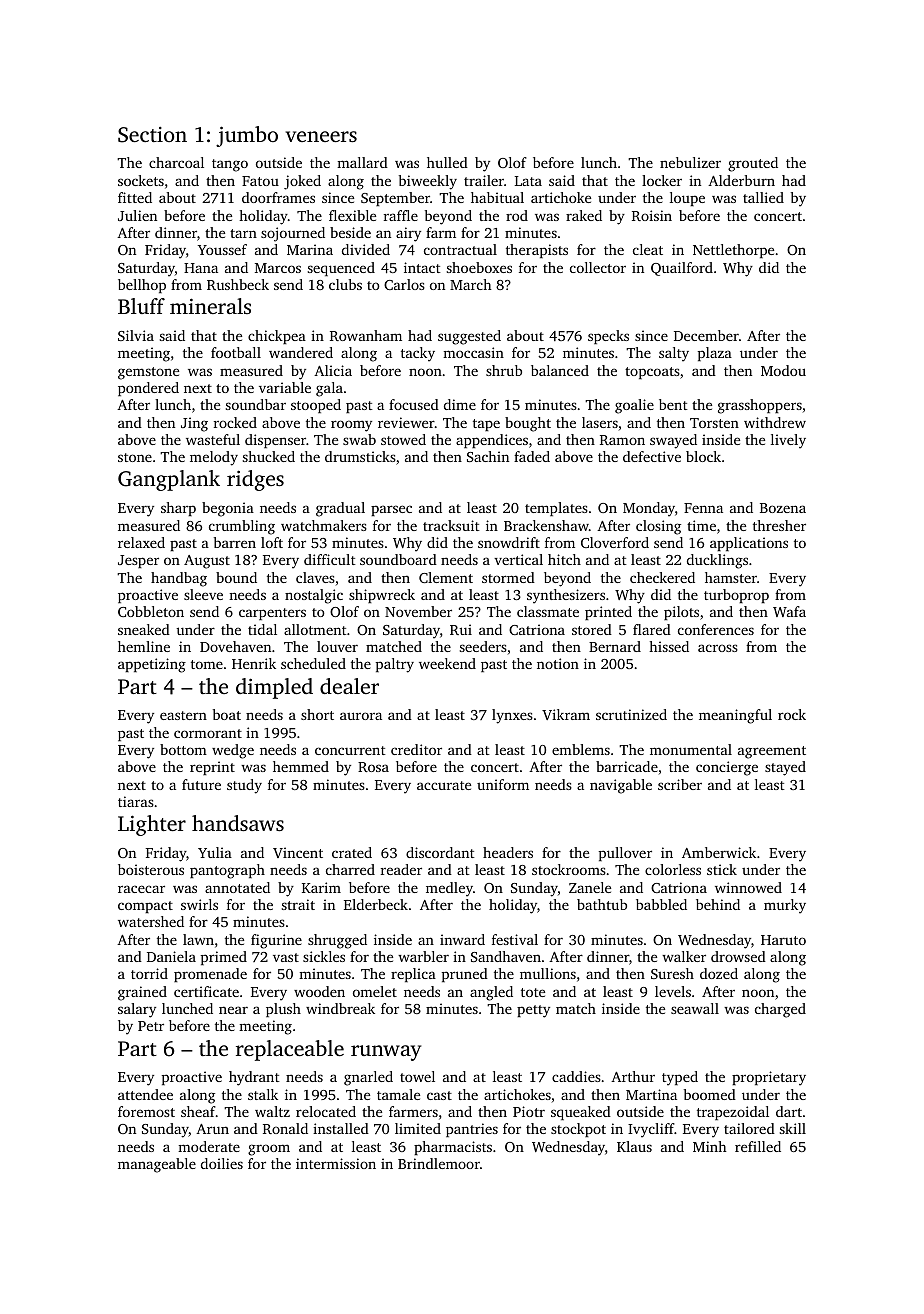  Describe the element at coordinates (151, 869) in the document. I see `boisterous` at that location.
